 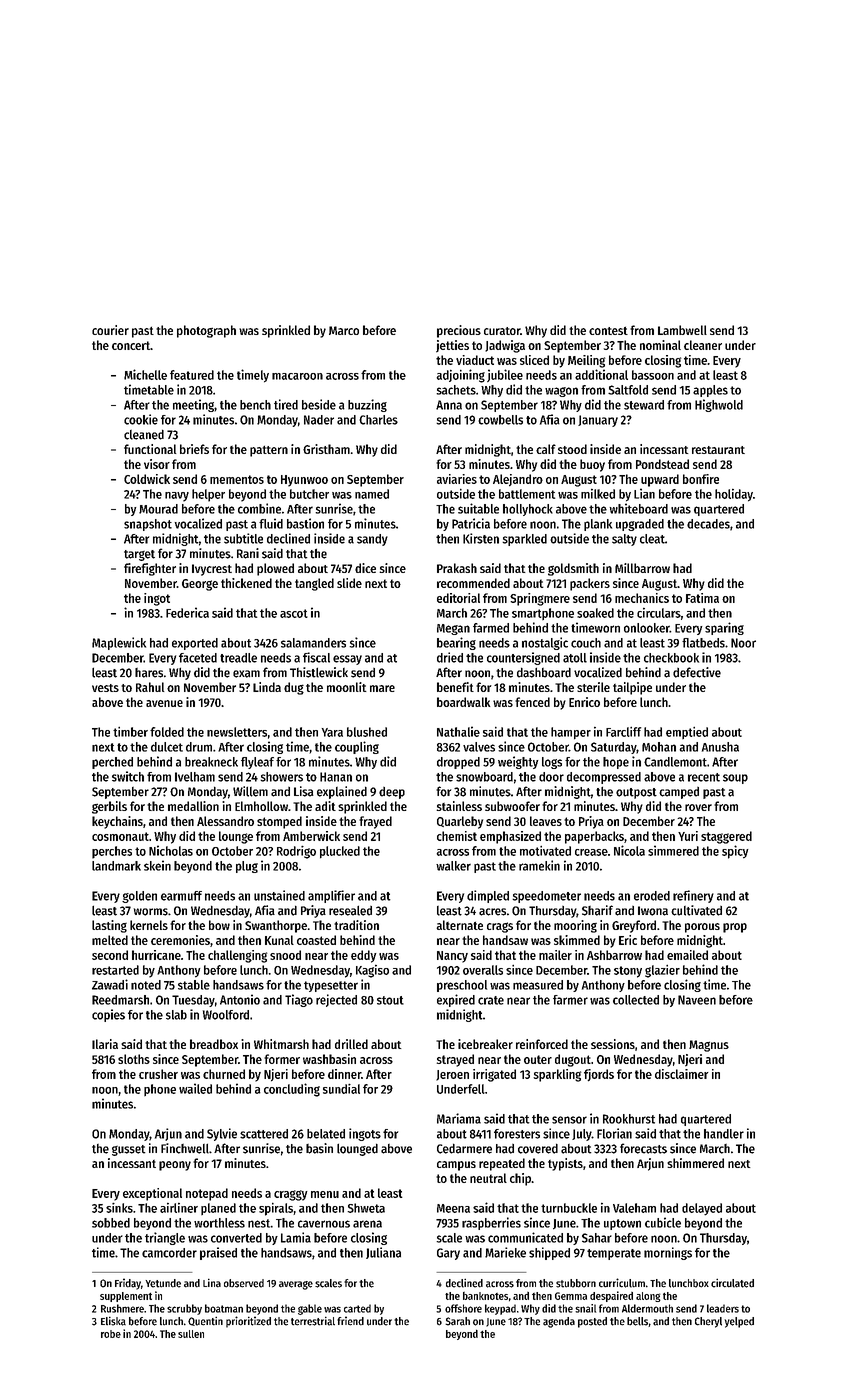 I want to click on noted, so click(x=146, y=985).
